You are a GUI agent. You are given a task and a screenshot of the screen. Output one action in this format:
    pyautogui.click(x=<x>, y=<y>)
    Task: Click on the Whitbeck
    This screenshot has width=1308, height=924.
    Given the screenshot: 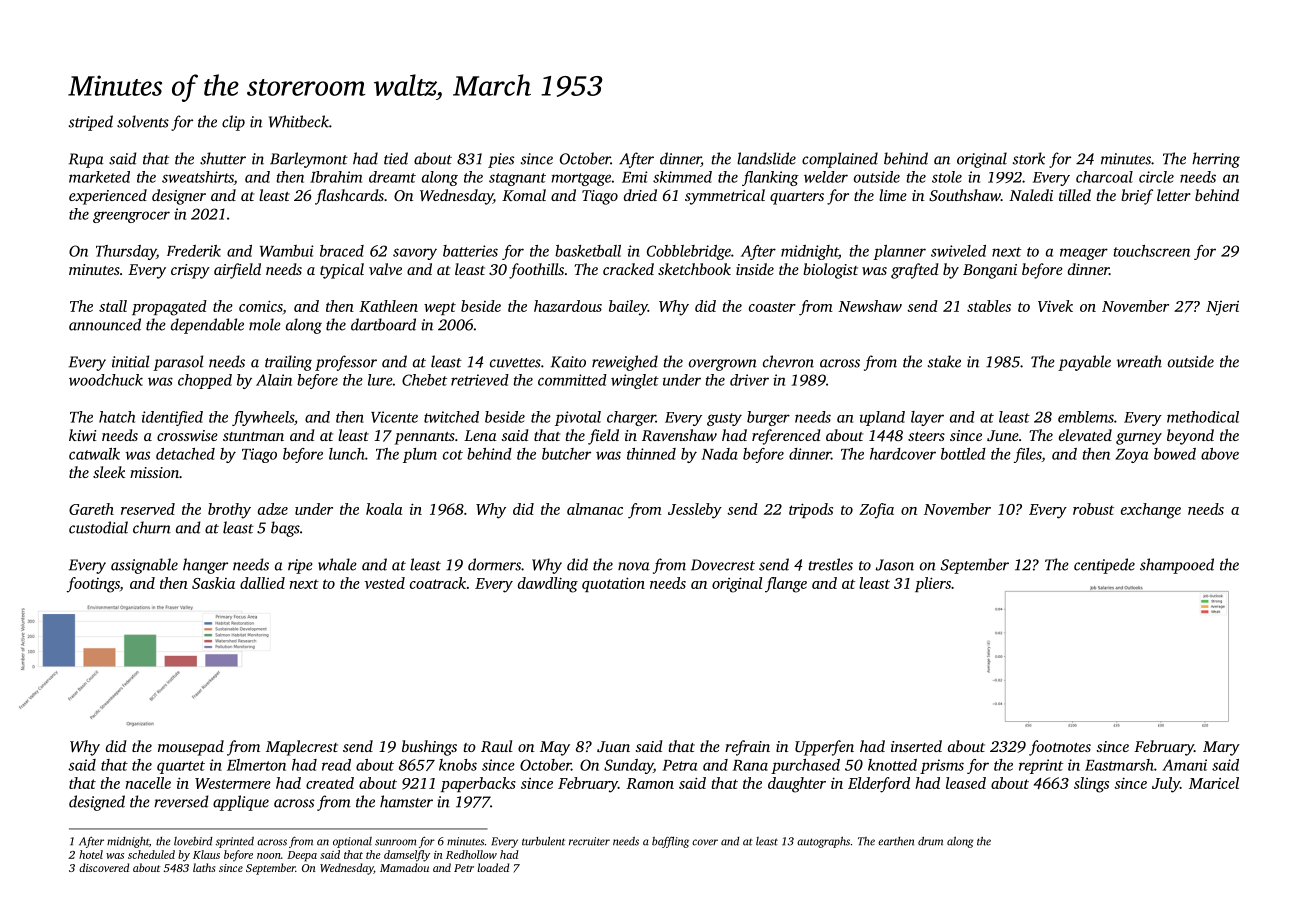 What is the action you would take?
    pyautogui.click(x=299, y=121)
